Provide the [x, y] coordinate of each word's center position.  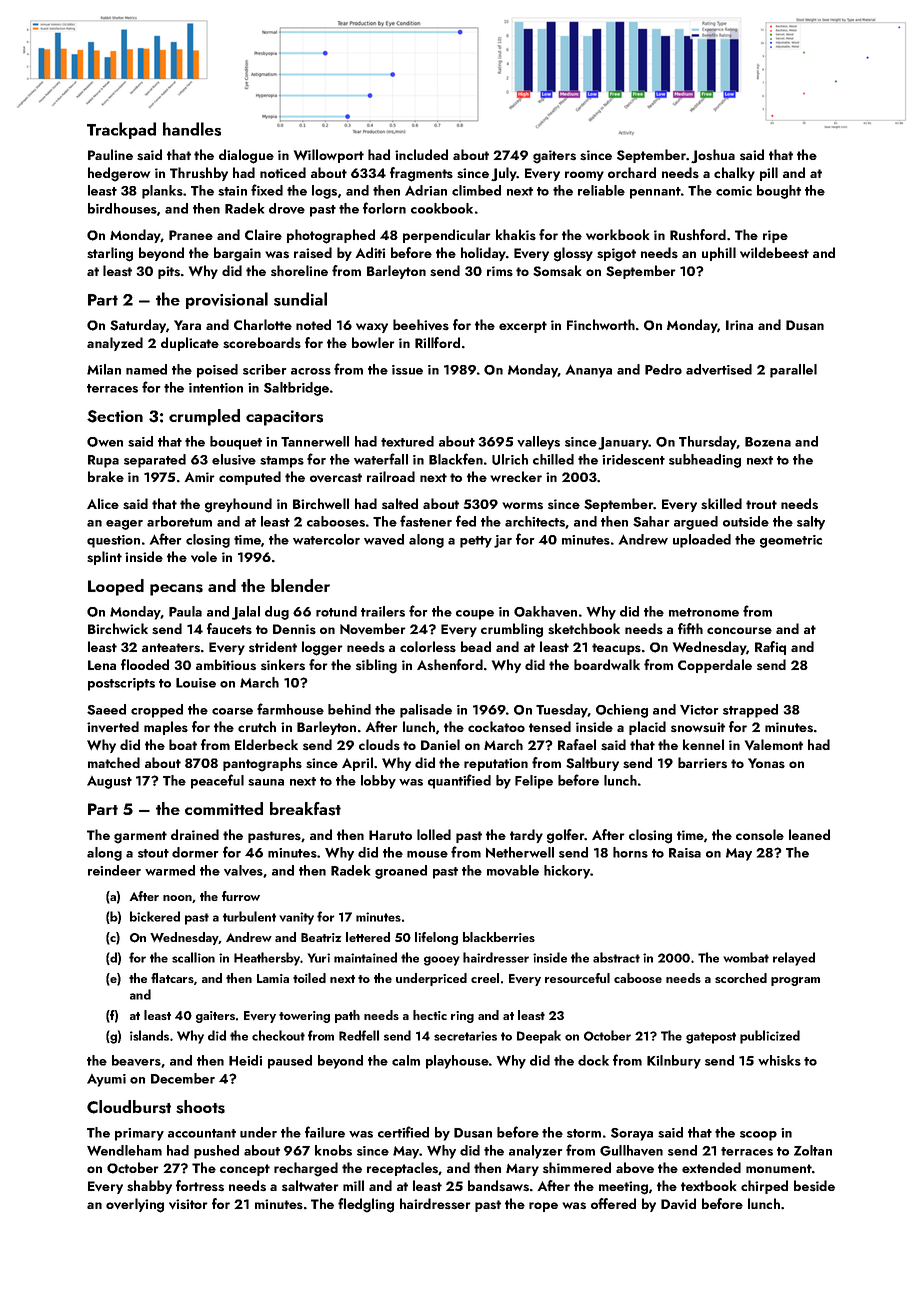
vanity [296, 918]
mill [353, 1185]
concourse [739, 630]
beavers [136, 1060]
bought [779, 192]
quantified [459, 781]
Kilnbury [674, 1062]
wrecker [516, 476]
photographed [331, 236]
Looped [116, 587]
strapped [750, 711]
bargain [237, 254]
